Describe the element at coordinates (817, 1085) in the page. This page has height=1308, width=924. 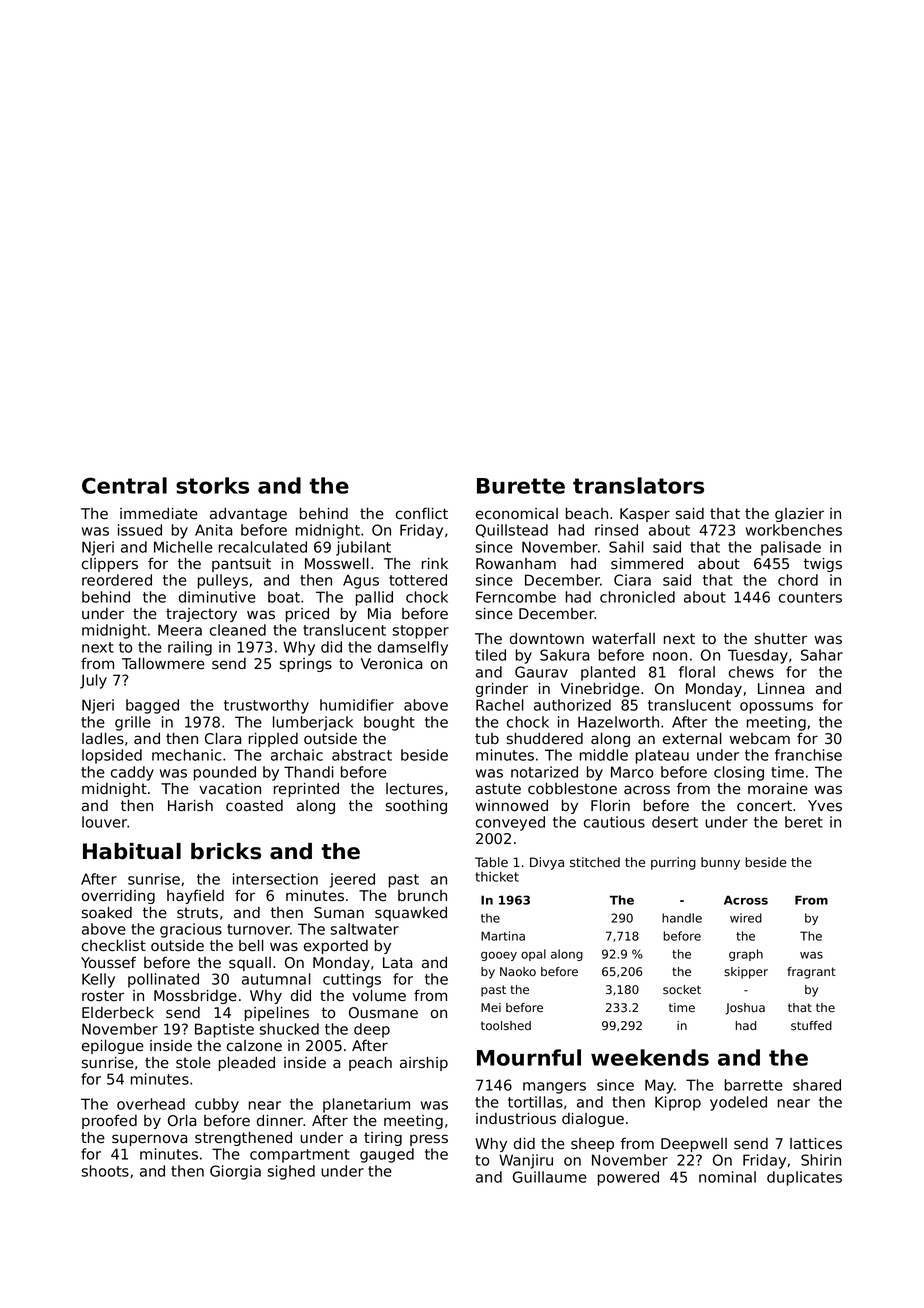
I see `shared` at that location.
